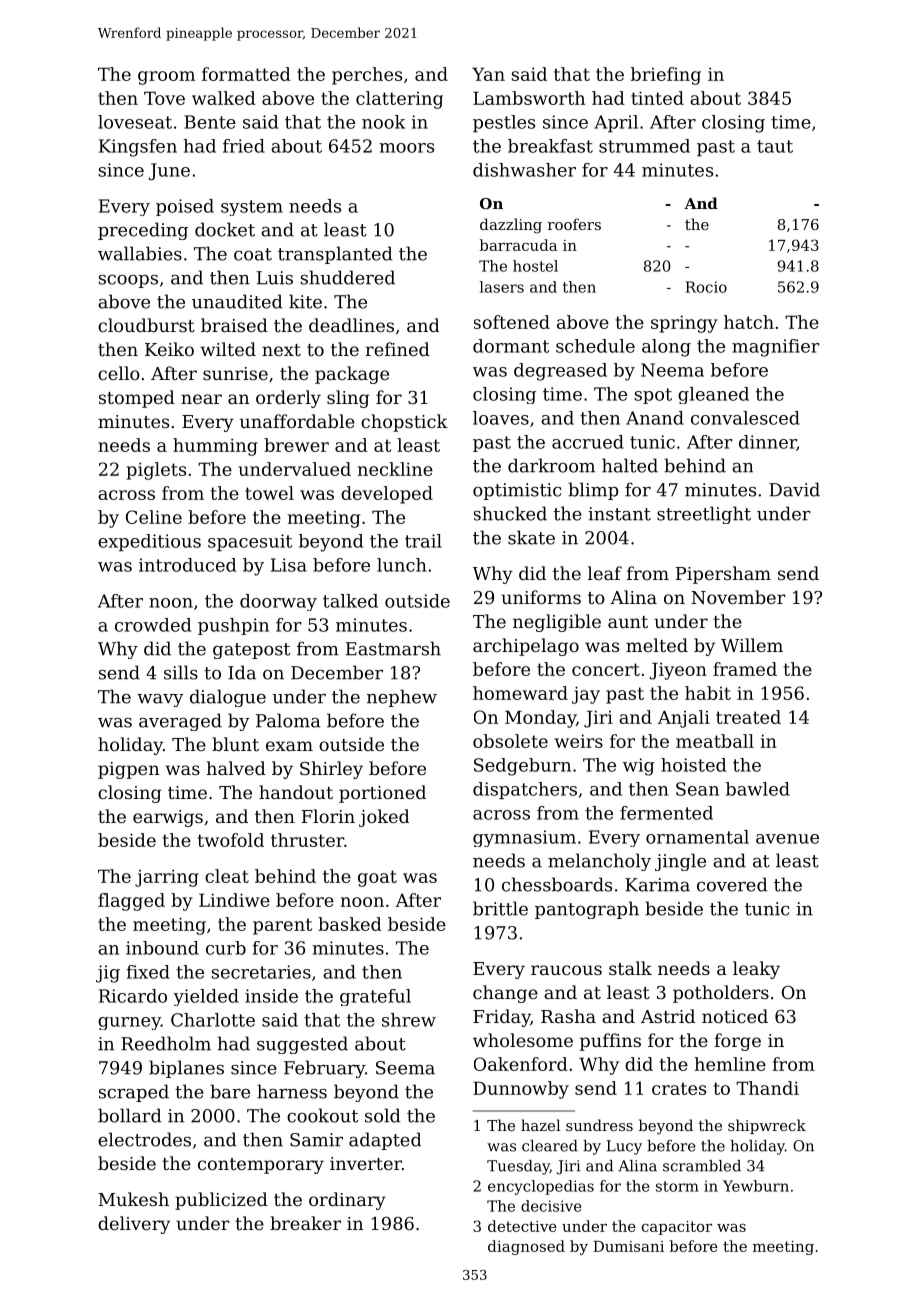 Image resolution: width=924 pixels, height=1308 pixels. I want to click on briefing, so click(666, 76).
